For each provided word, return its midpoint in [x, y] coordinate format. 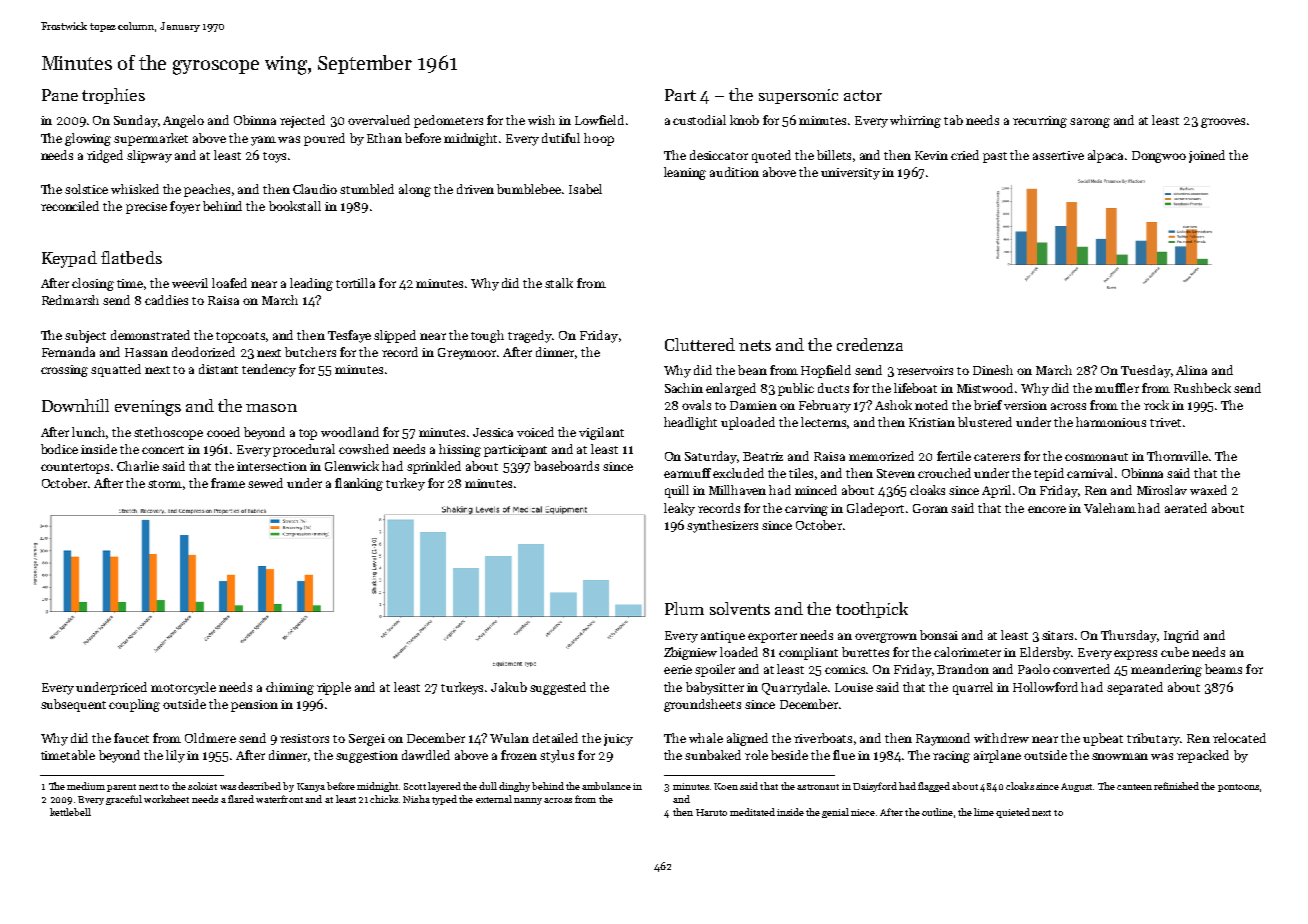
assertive [1058, 155]
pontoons [1238, 788]
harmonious [1111, 422]
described [259, 786]
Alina [1191, 370]
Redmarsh [70, 300]
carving [806, 510]
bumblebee [529, 189]
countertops [75, 468]
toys [274, 157]
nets [755, 345]
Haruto [711, 812]
